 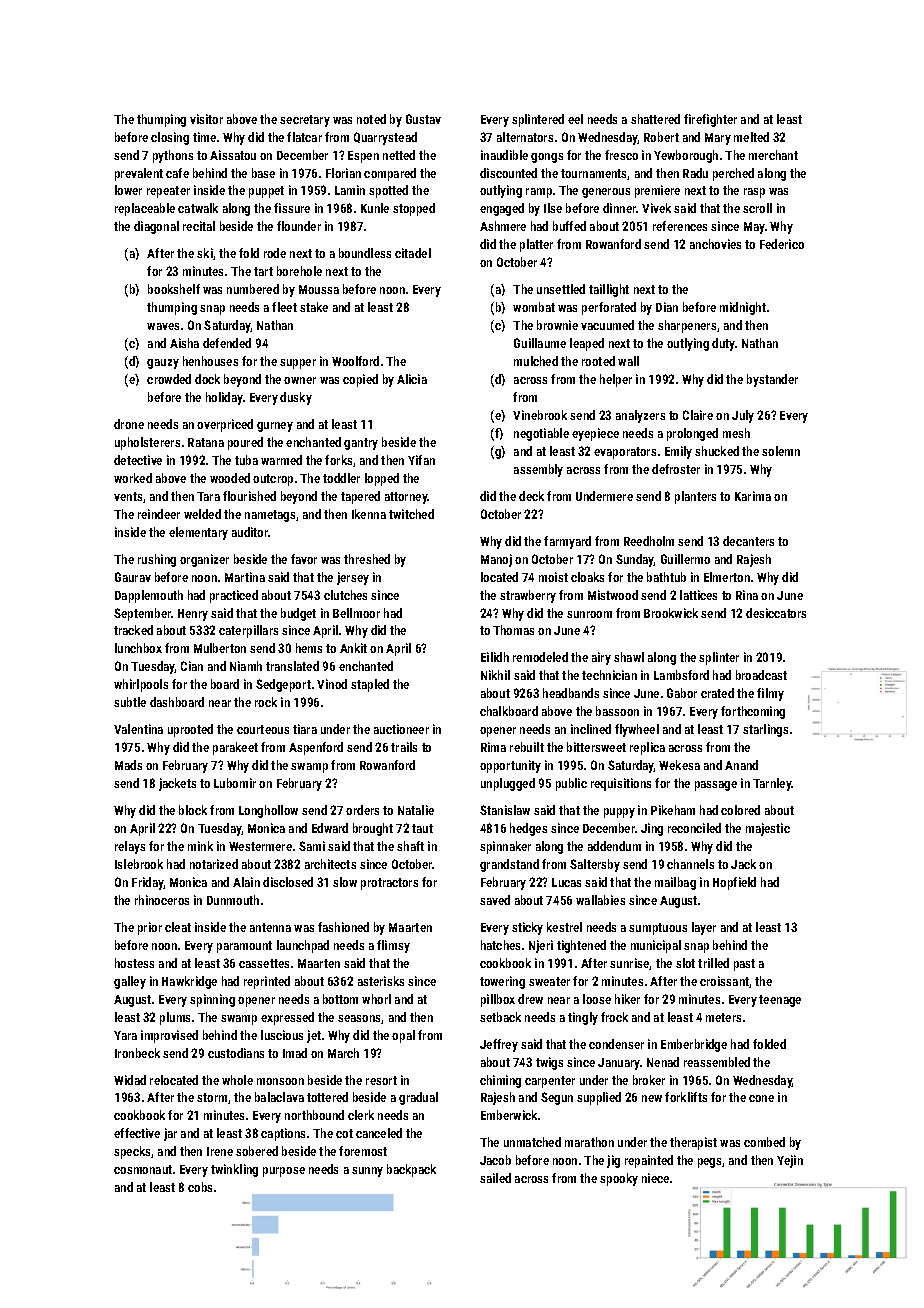 I want to click on trails, so click(x=404, y=747).
